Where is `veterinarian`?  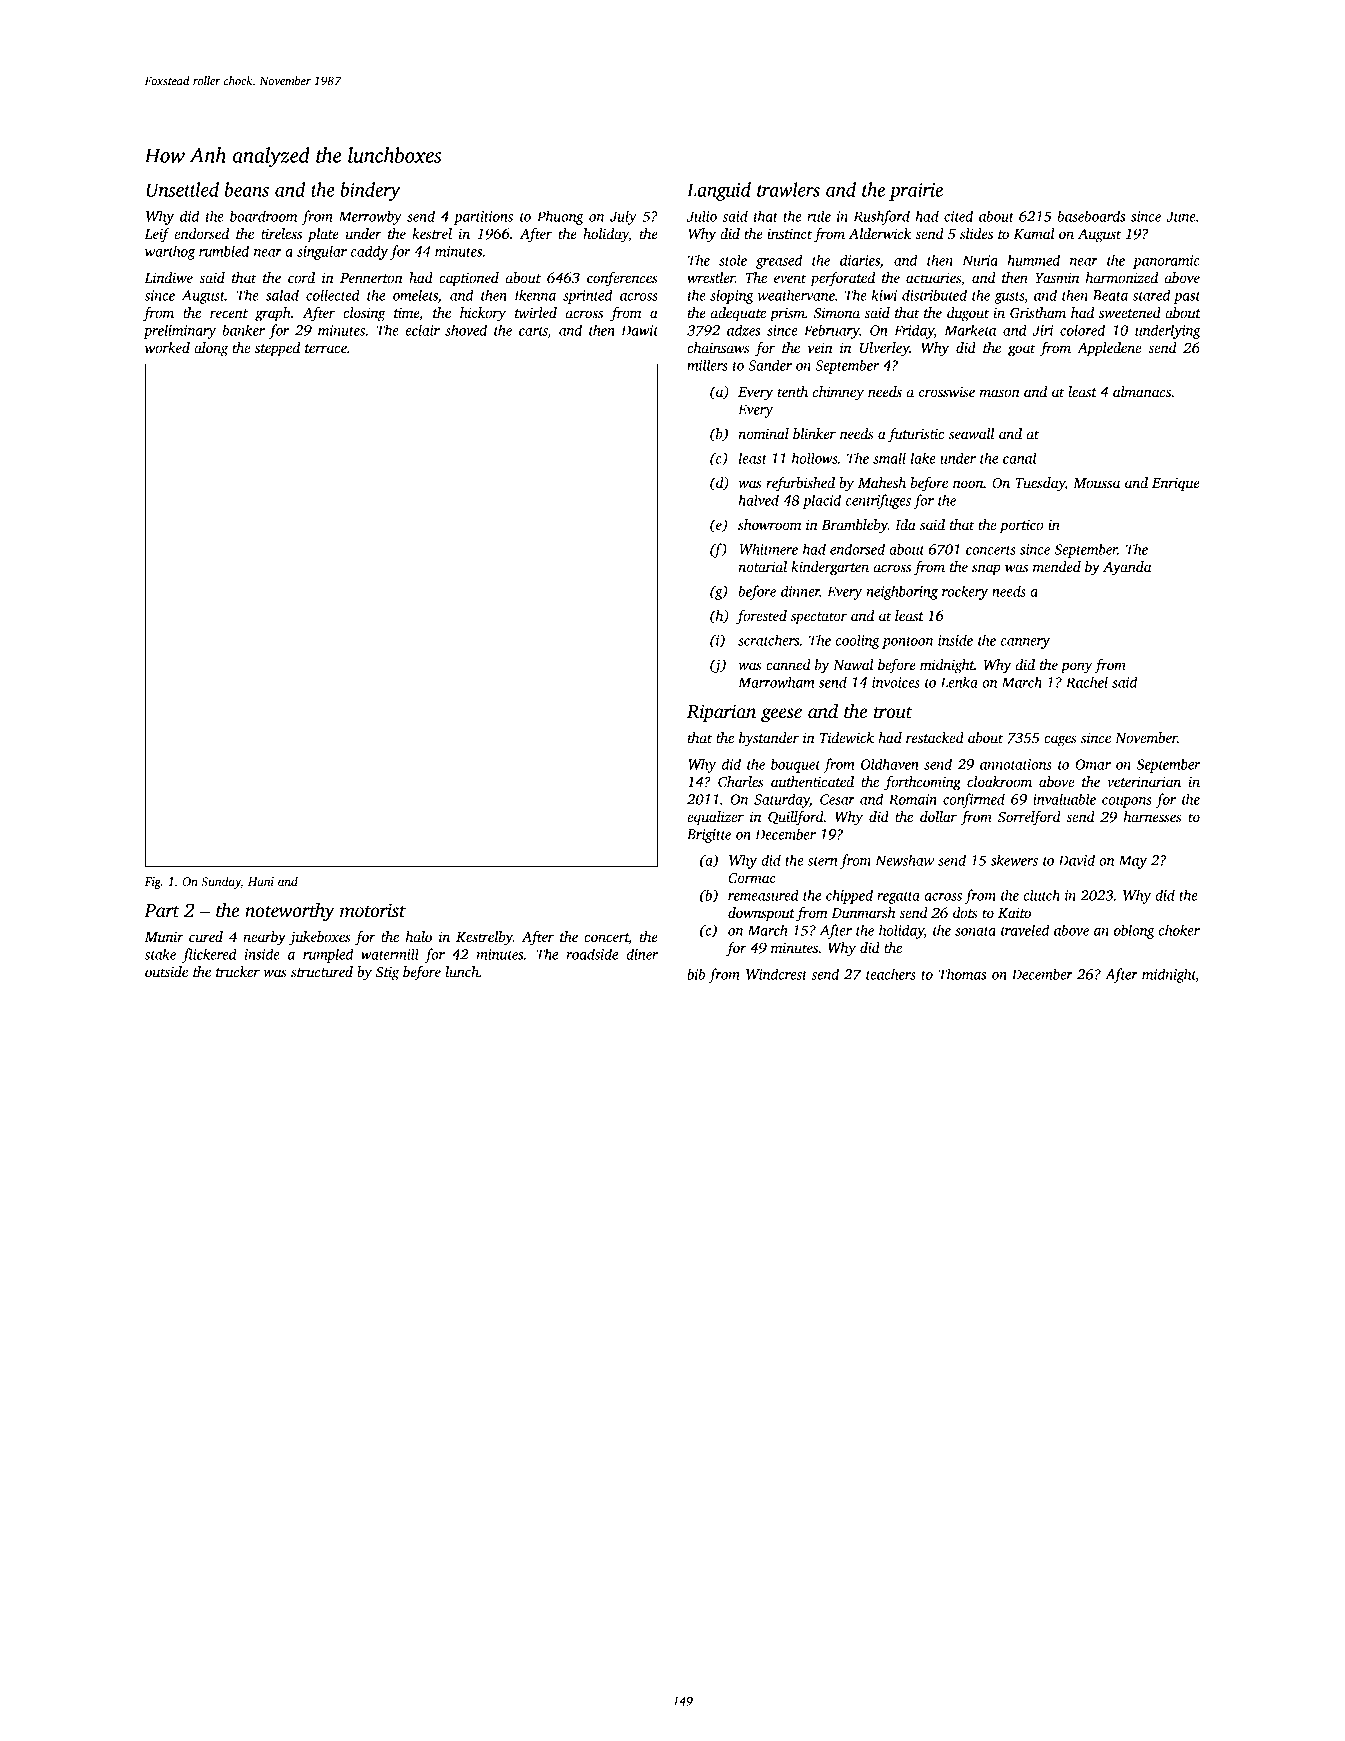
veterinarian is located at coordinates (1144, 781).
